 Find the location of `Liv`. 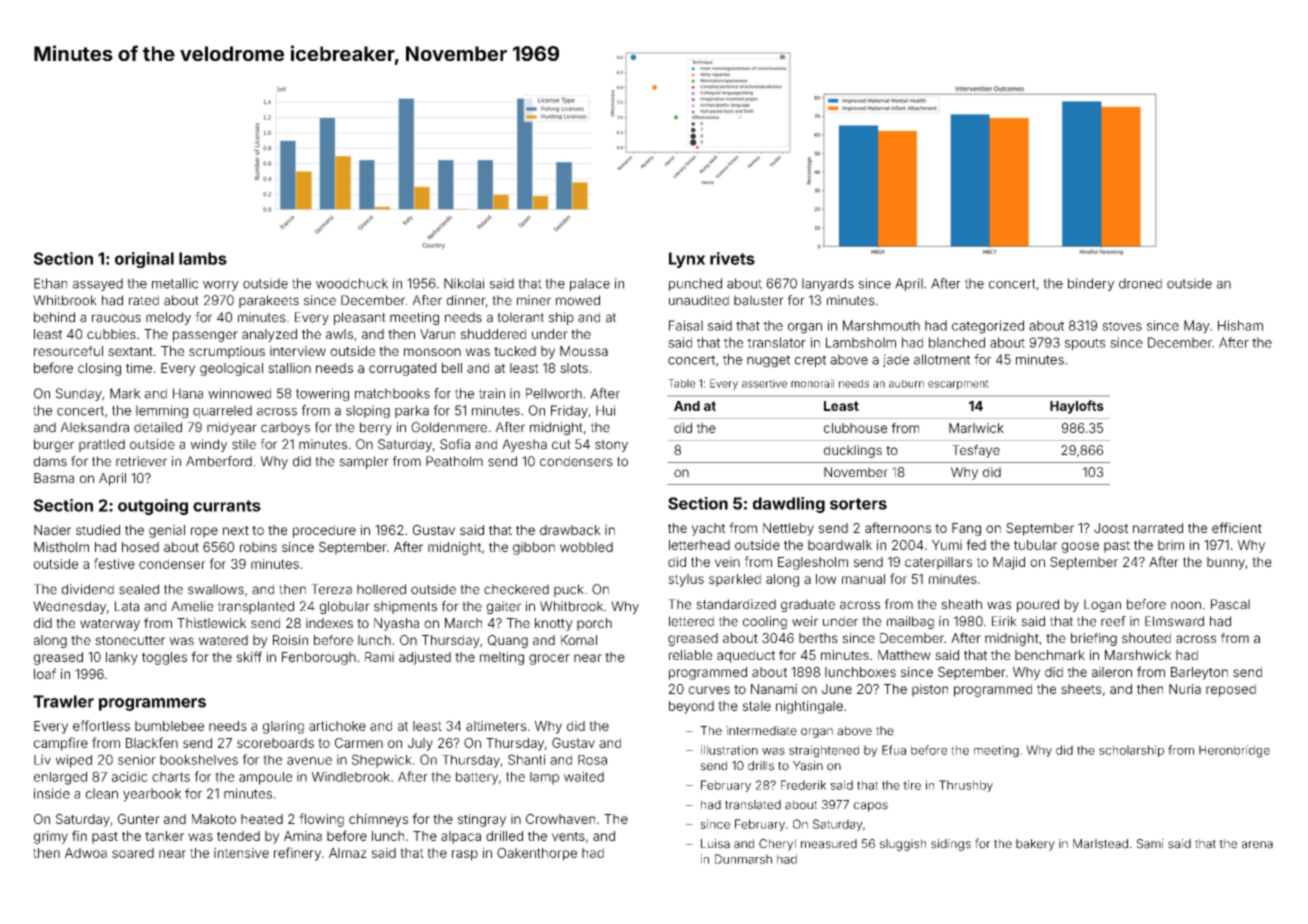

Liv is located at coordinates (42, 759).
